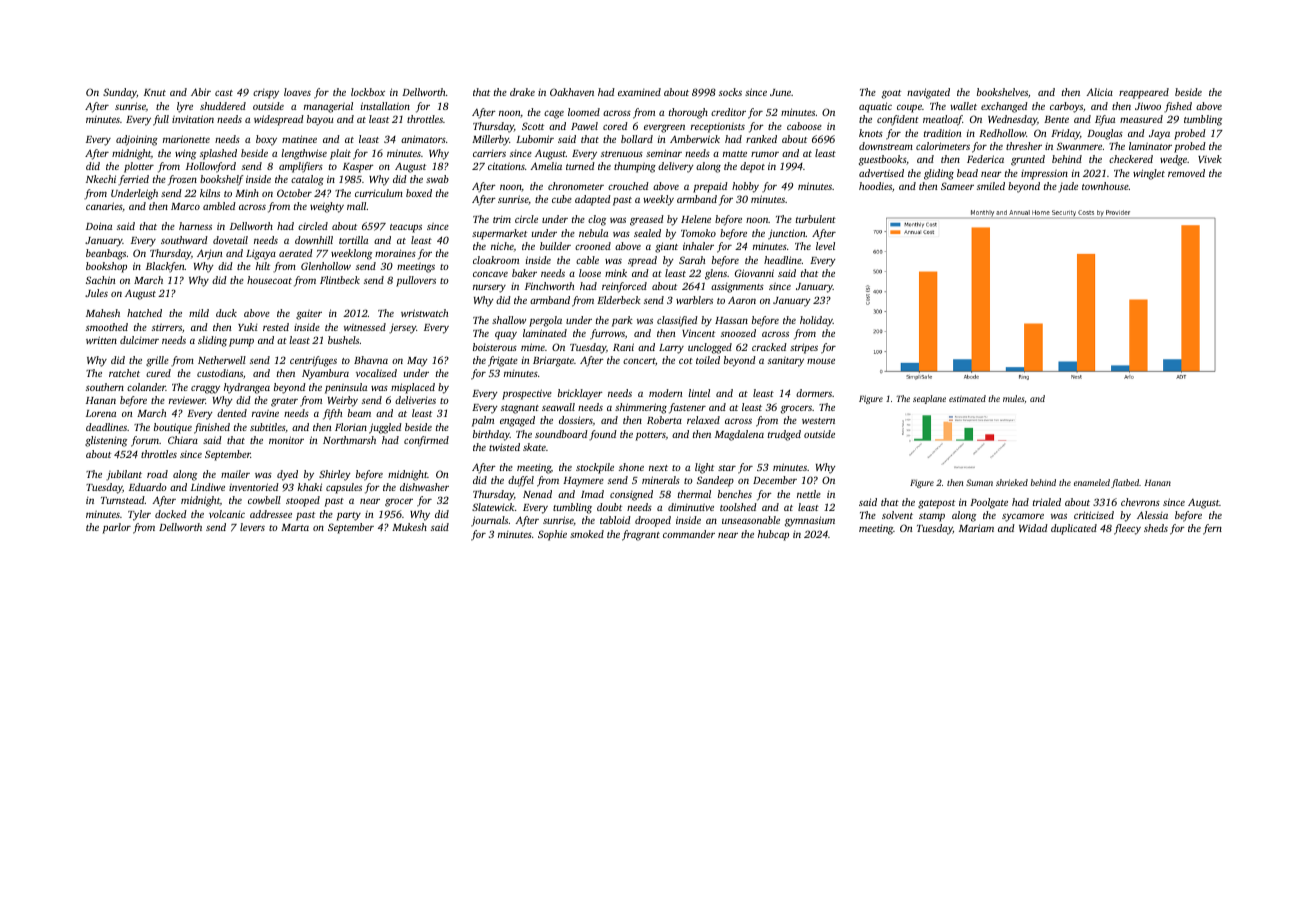 This screenshot has height=924, width=1308. I want to click on Slatewick, so click(493, 507).
